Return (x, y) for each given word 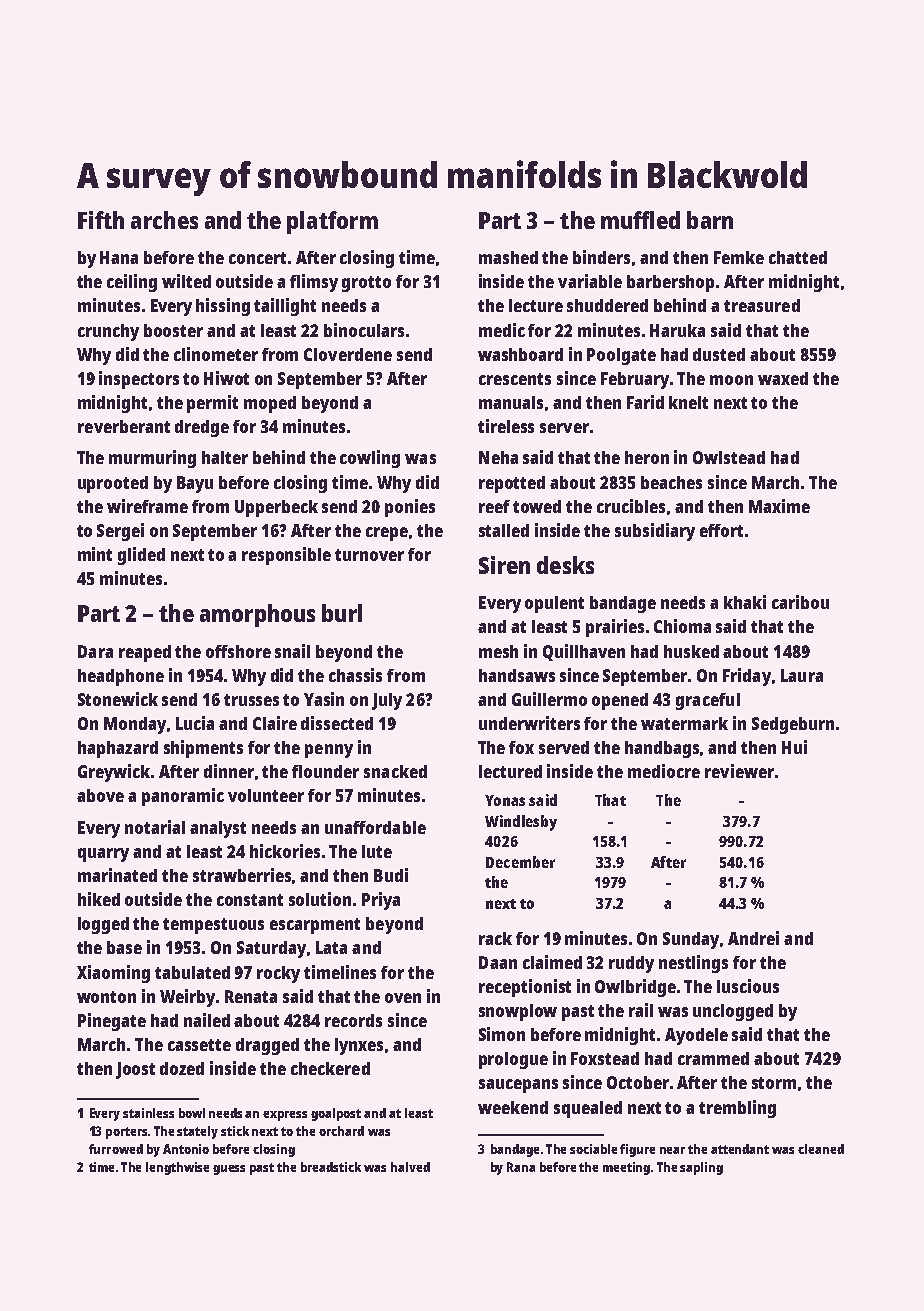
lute (377, 851)
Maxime (779, 506)
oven (403, 998)
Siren (504, 565)
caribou (800, 602)
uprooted (113, 484)
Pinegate (112, 1022)
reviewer (739, 771)
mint (95, 554)
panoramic (183, 797)
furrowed (116, 1149)
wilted (186, 281)
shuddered (607, 305)
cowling (370, 459)
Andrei (753, 938)
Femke (739, 257)
